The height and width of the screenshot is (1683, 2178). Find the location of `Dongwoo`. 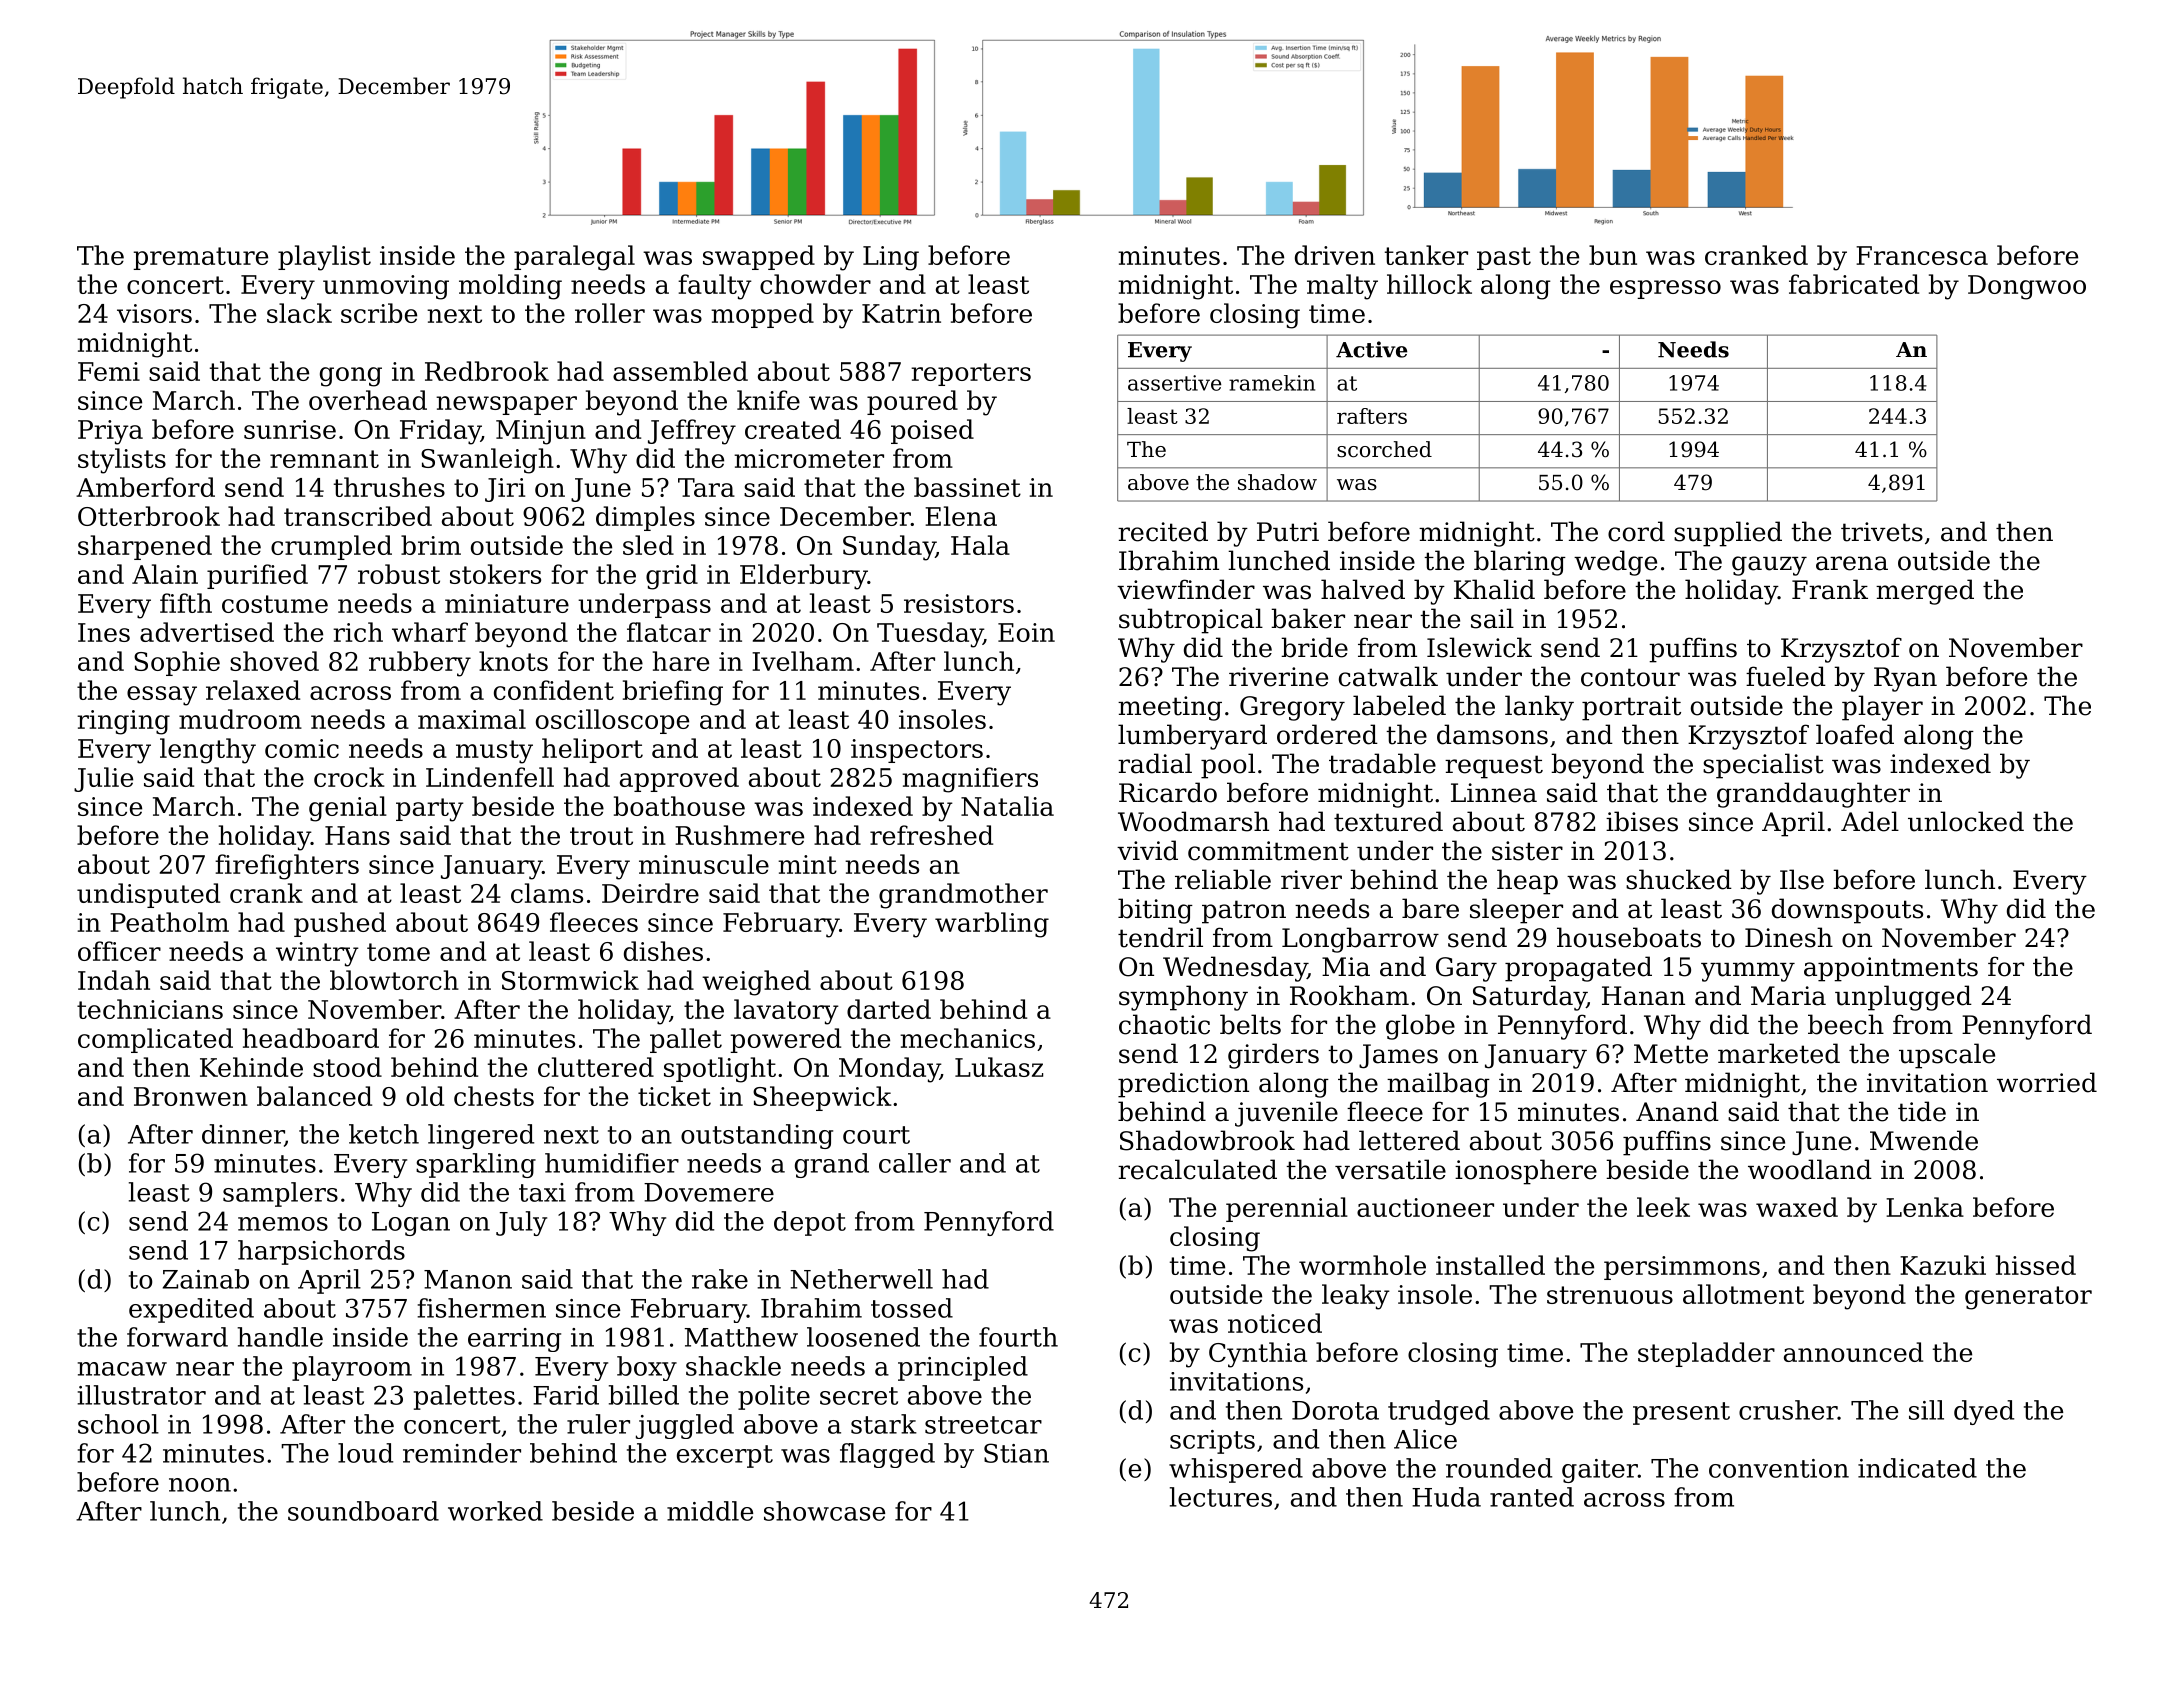

Dongwoo is located at coordinates (2027, 287).
